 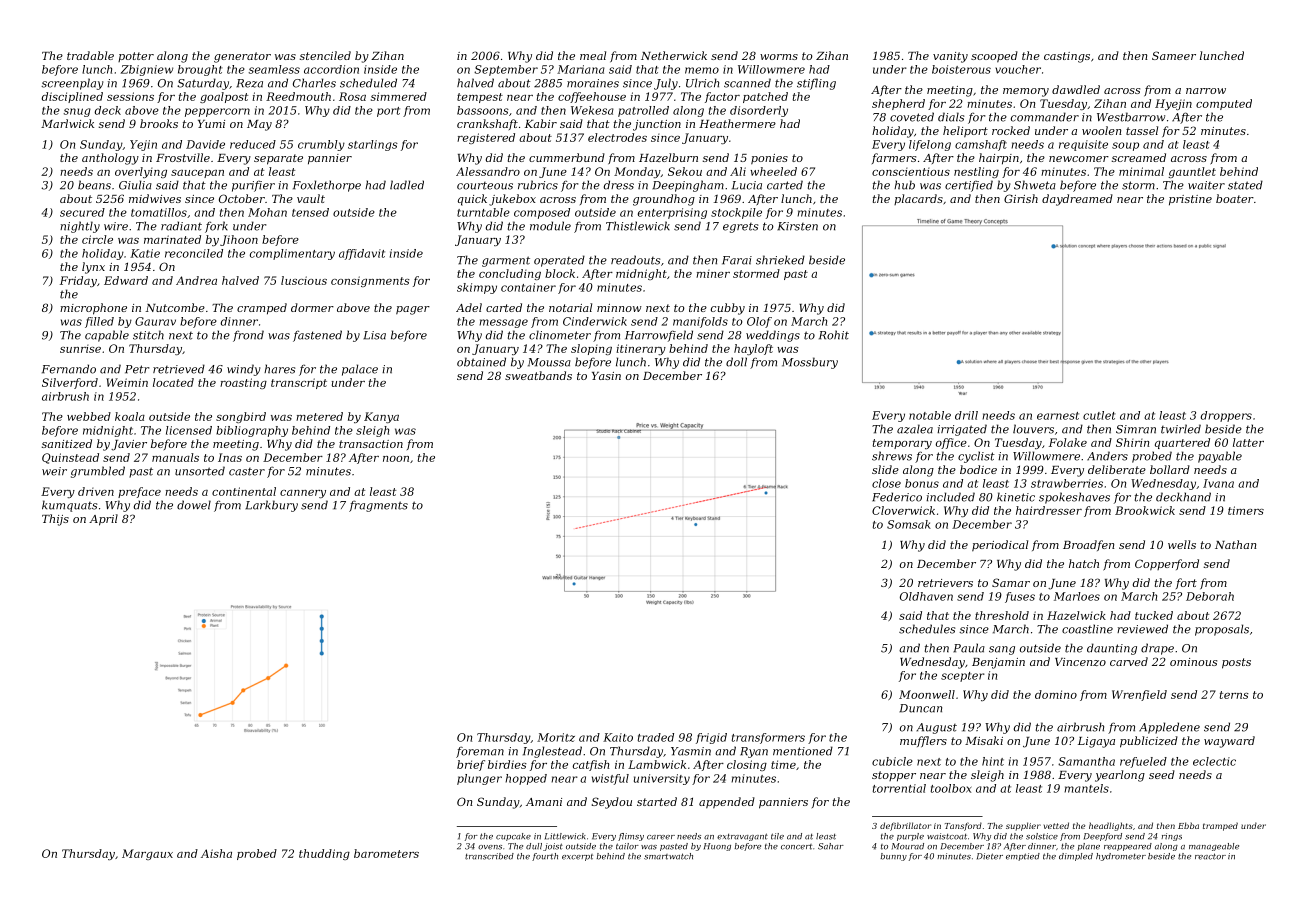 I want to click on droppers, so click(x=1226, y=416).
